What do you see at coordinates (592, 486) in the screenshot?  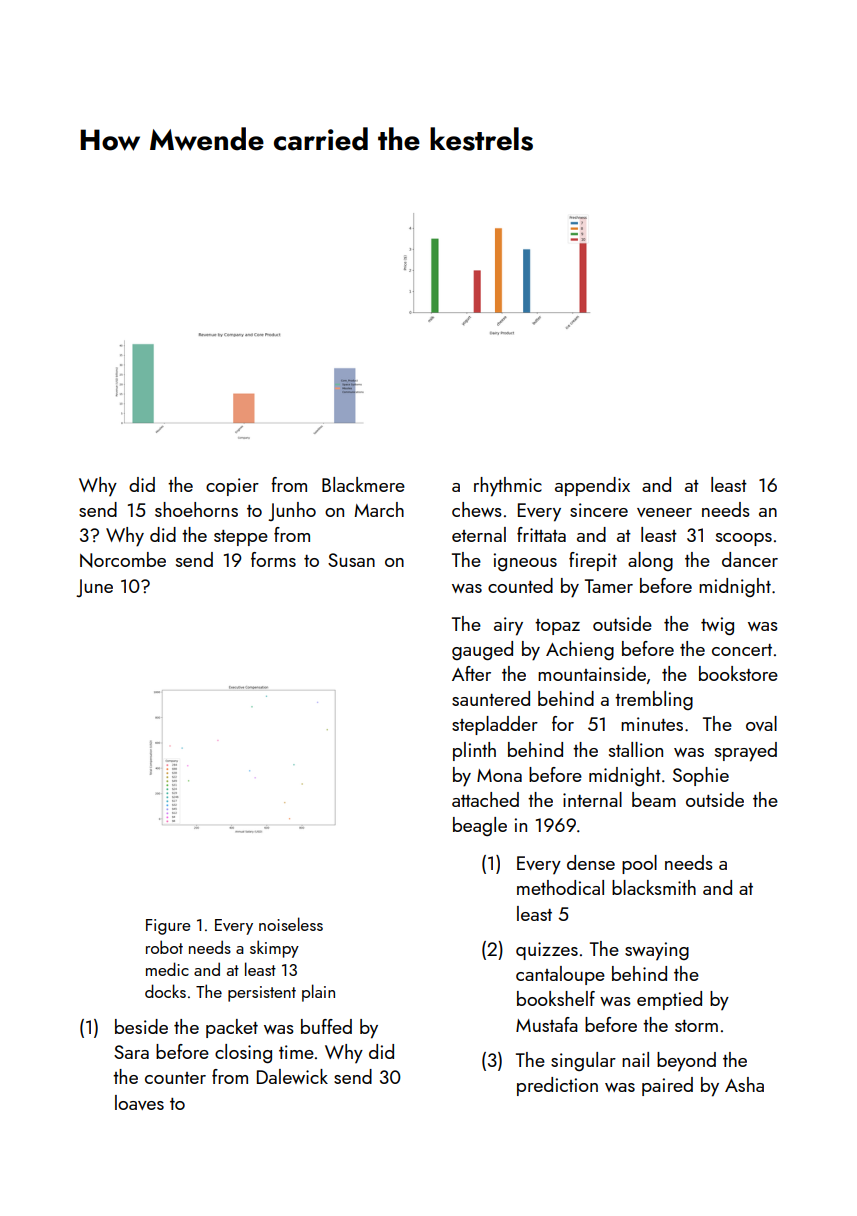 I see `appendix` at bounding box center [592, 486].
